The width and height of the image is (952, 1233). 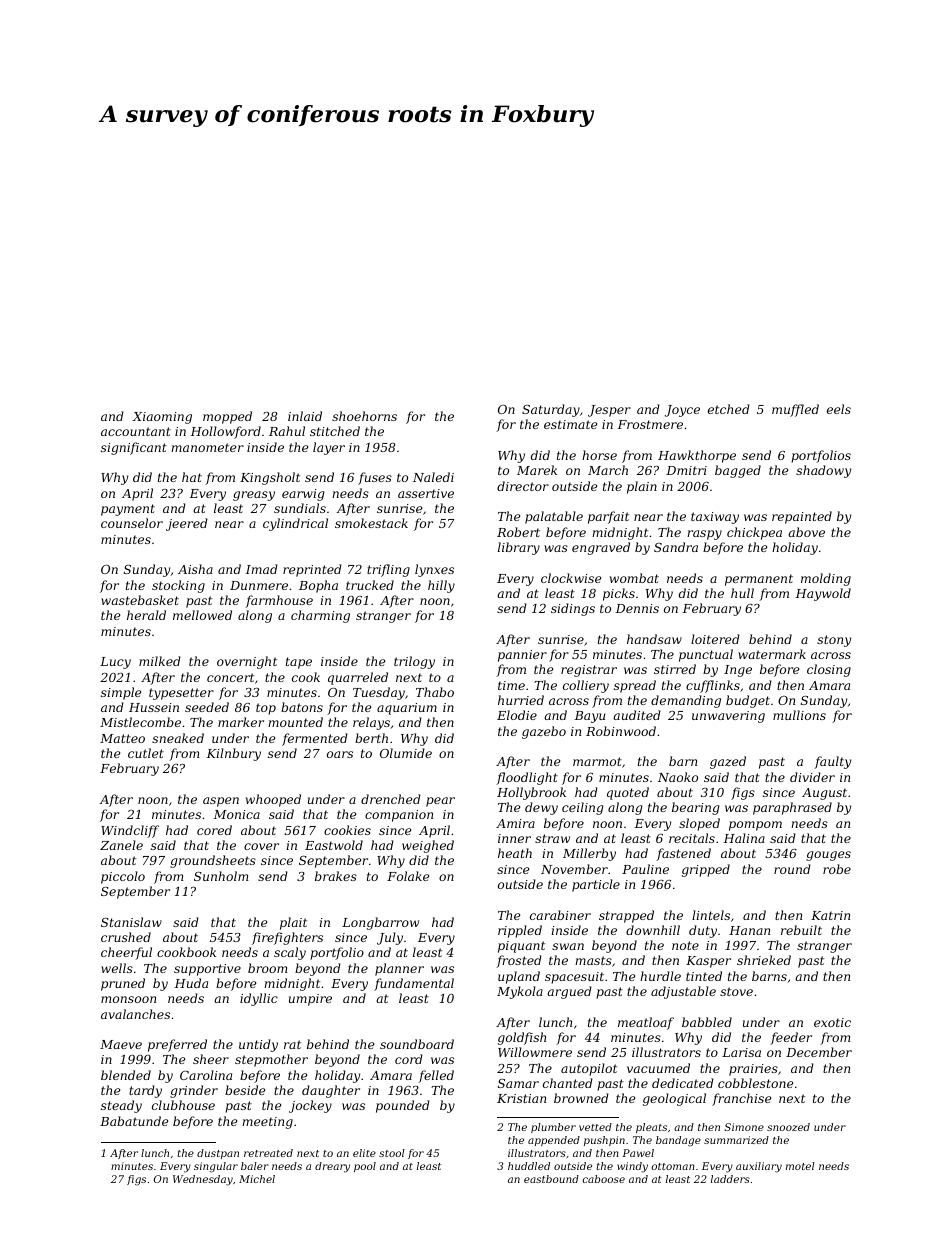 What do you see at coordinates (682, 411) in the image?
I see `Joyce` at bounding box center [682, 411].
